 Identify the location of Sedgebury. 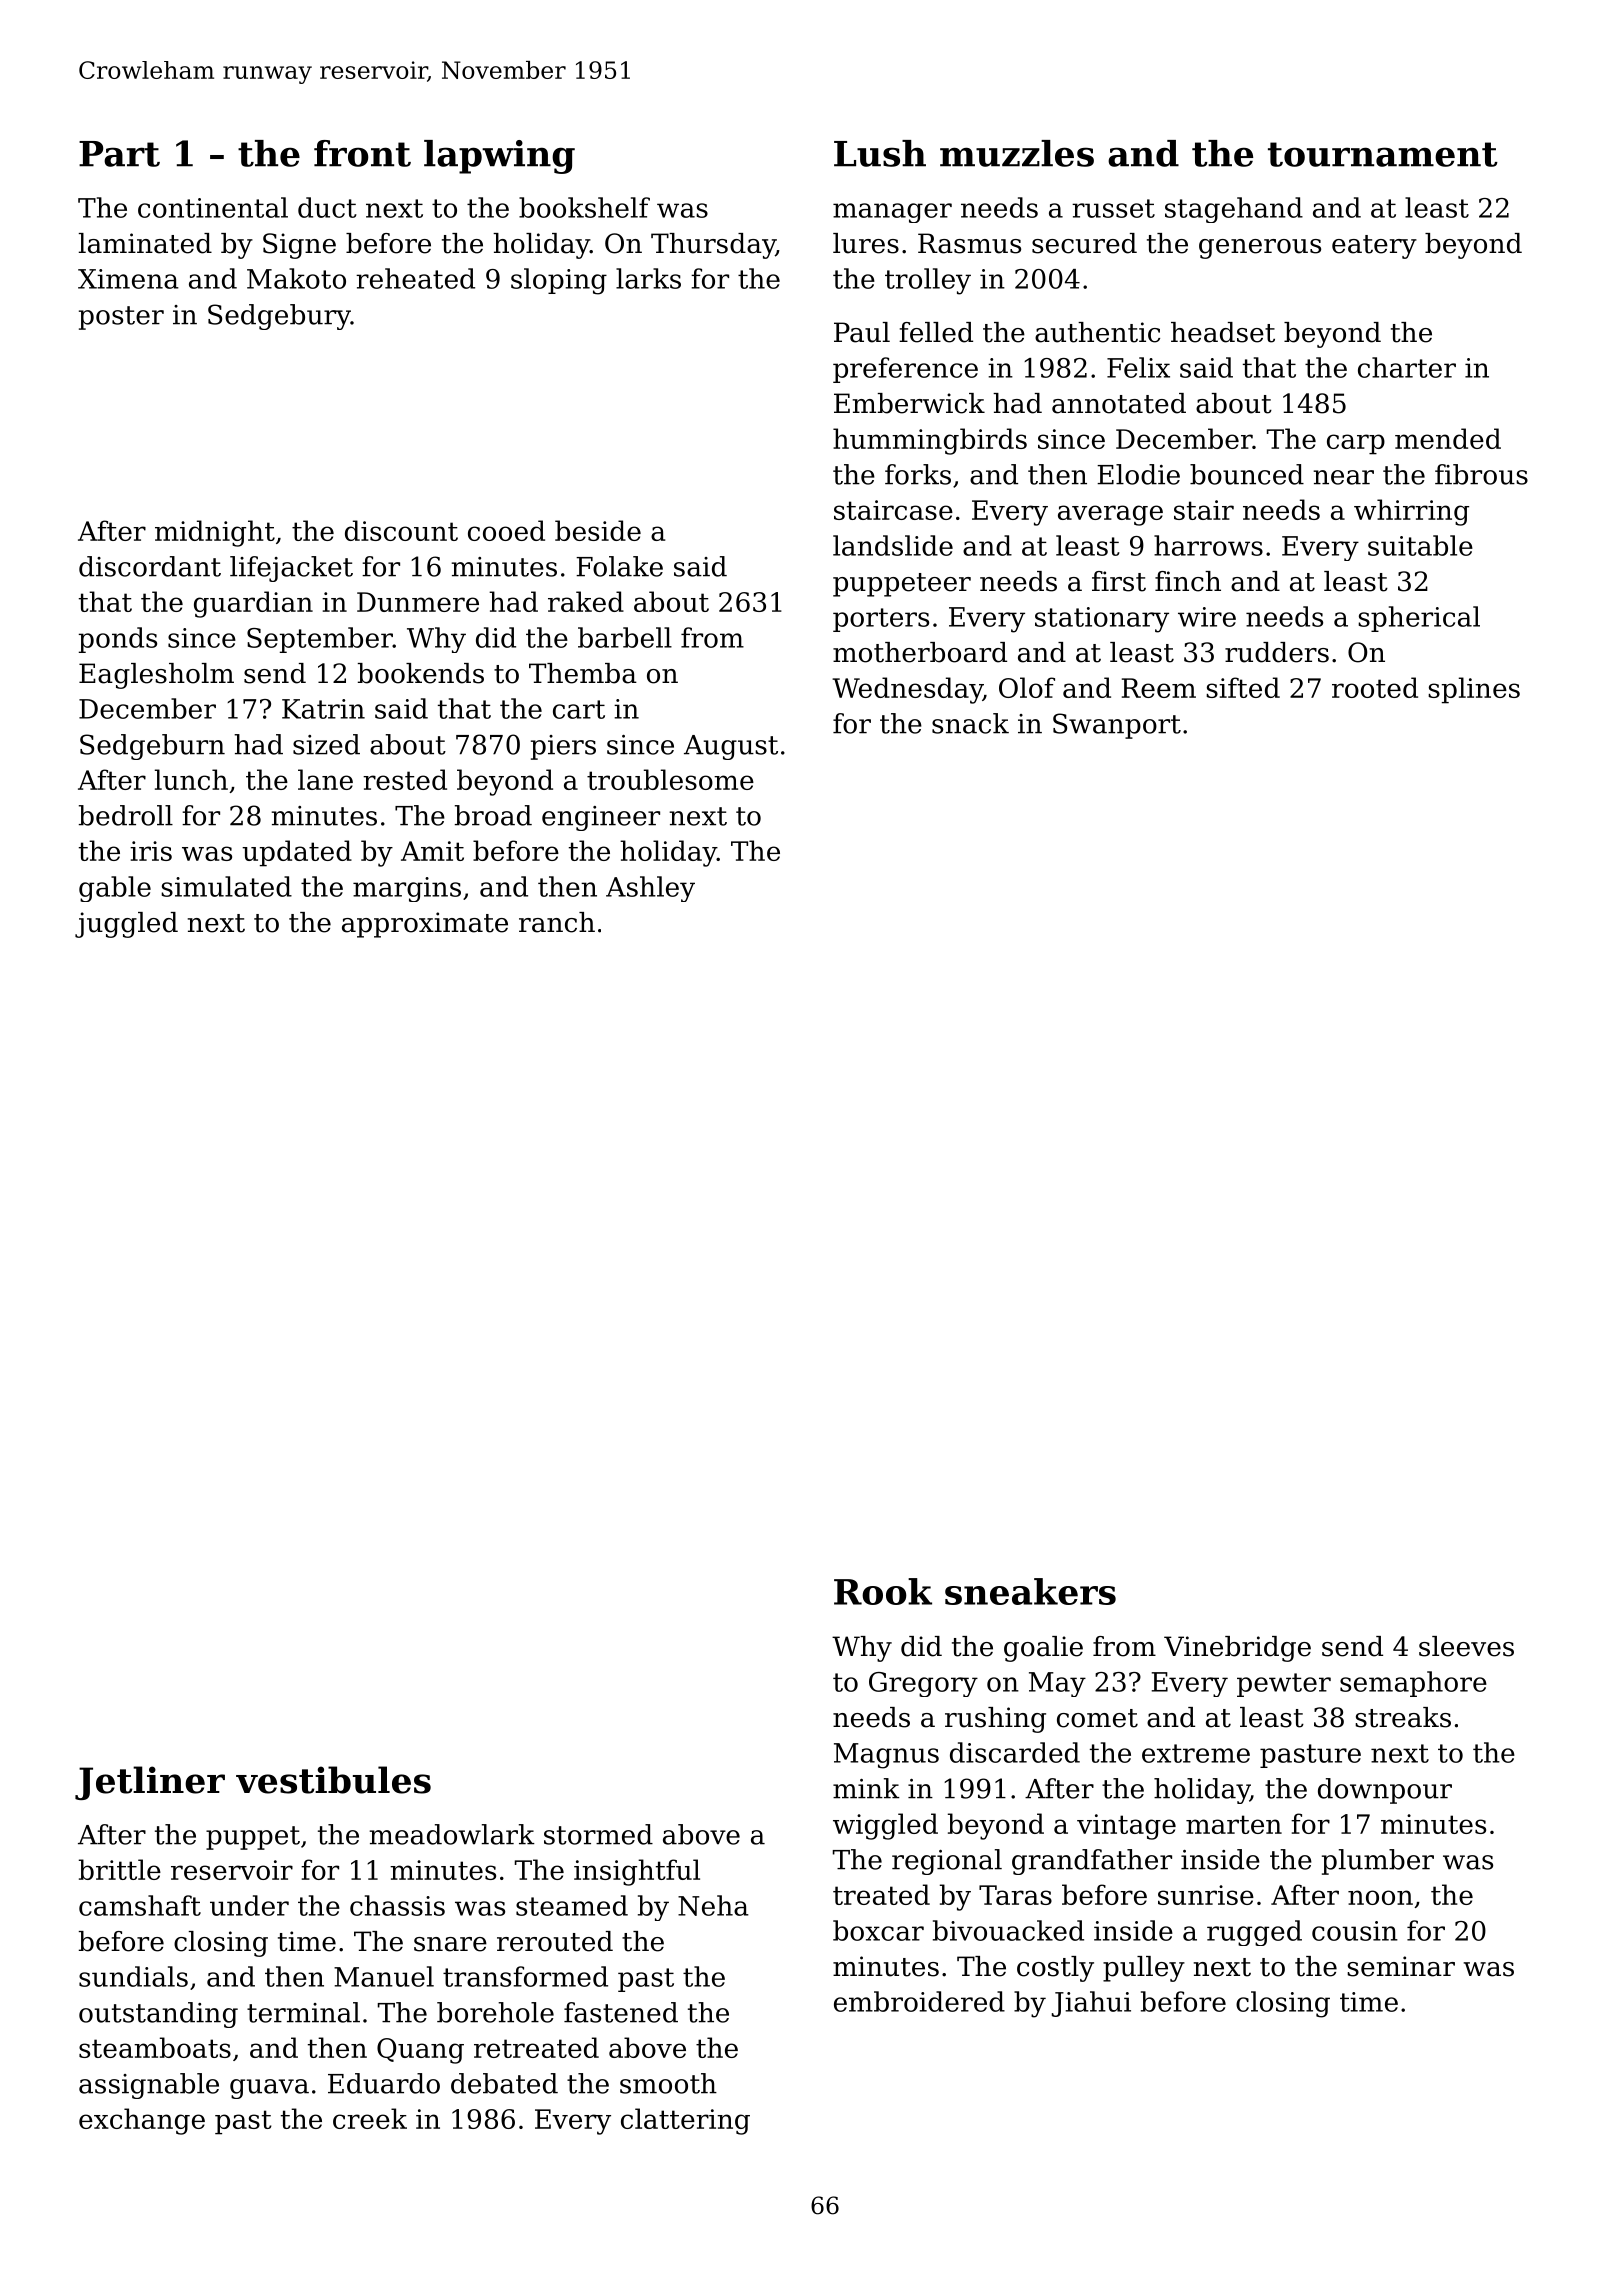
(279, 317).
